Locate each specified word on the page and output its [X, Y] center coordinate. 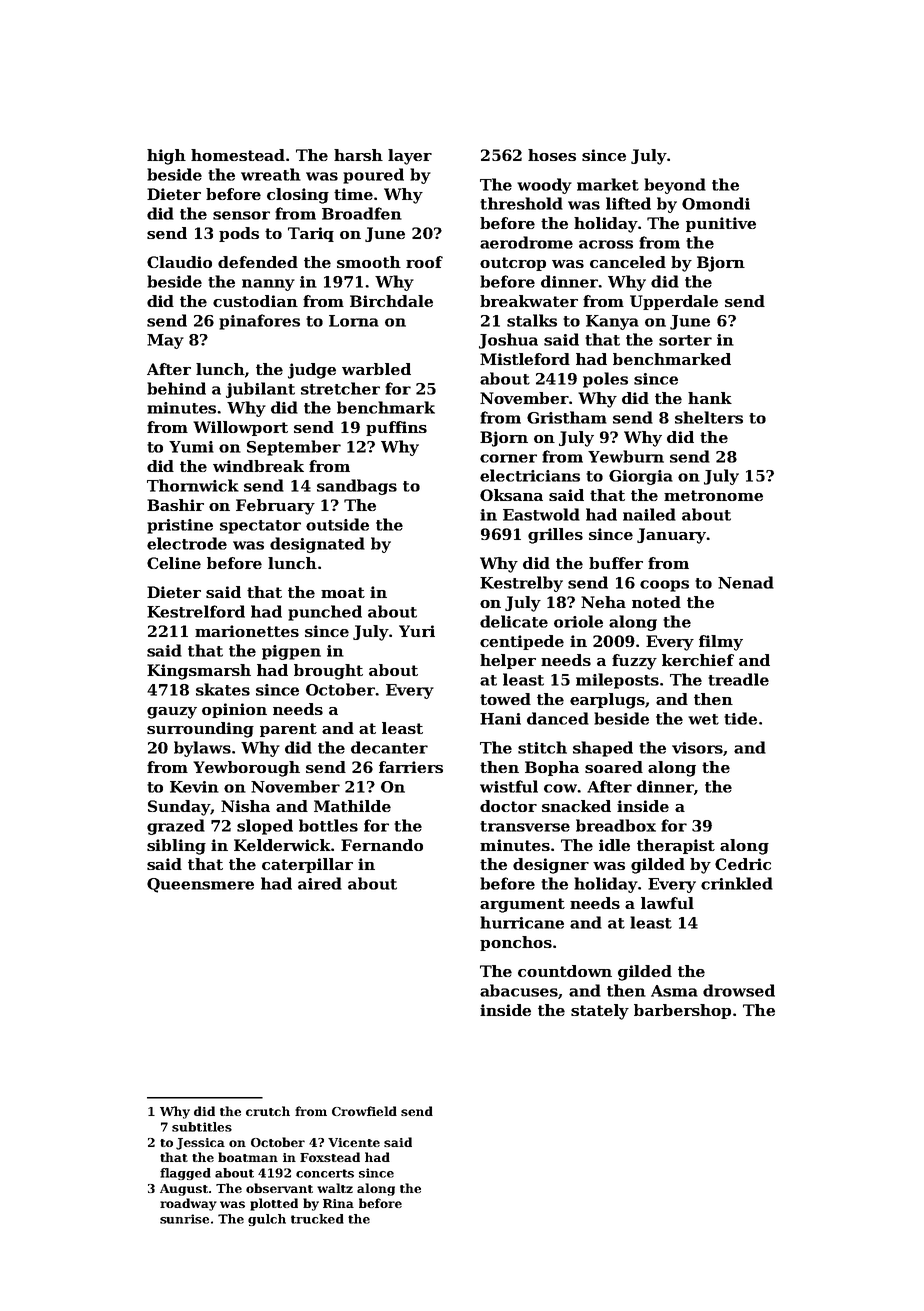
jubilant [260, 390]
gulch [267, 1220]
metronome [713, 495]
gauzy [172, 713]
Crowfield [364, 1111]
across [606, 244]
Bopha [552, 768]
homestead [238, 155]
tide [740, 718]
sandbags [357, 487]
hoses [552, 155]
